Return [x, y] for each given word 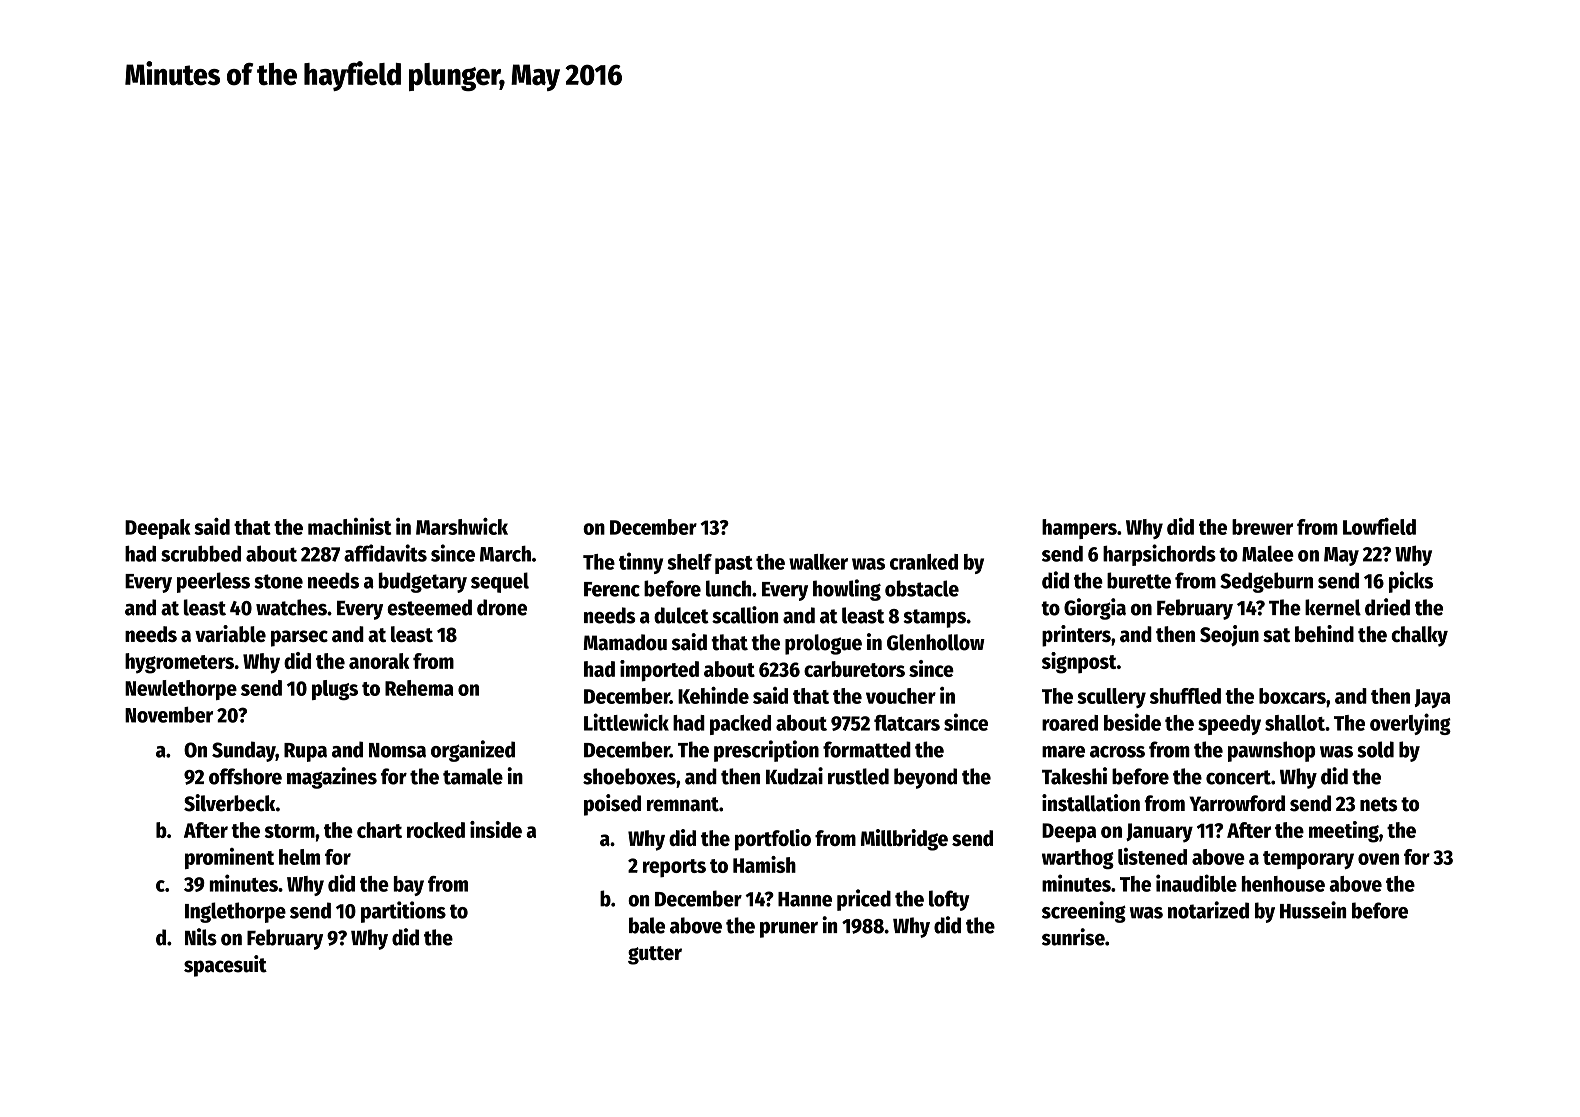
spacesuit [225, 966]
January [1159, 833]
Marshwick [462, 526]
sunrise [1073, 937]
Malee [1268, 554]
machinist [349, 526]
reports [674, 868]
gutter [655, 955]
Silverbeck [230, 803]
